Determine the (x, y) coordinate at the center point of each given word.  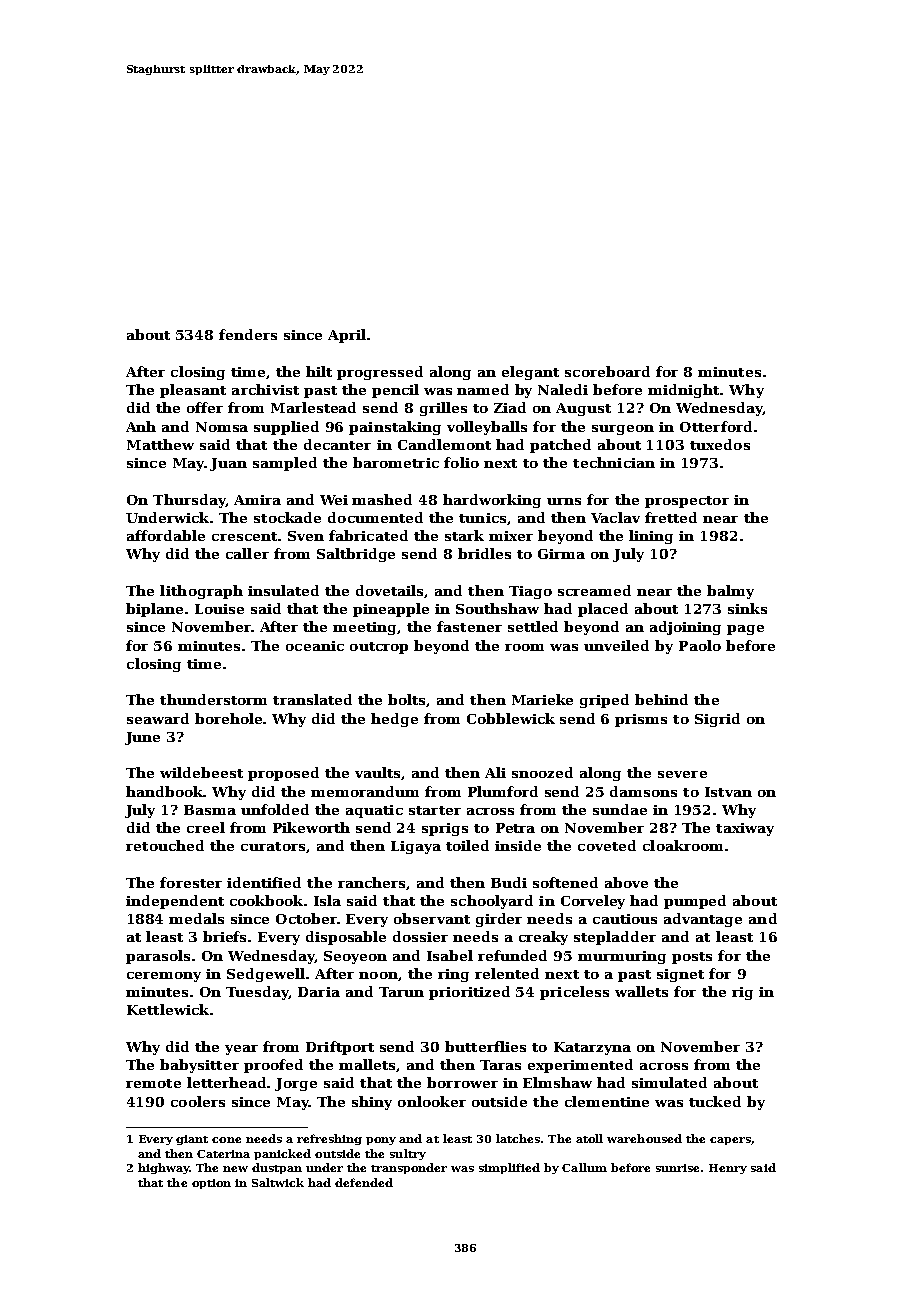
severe (682, 774)
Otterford (716, 426)
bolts (407, 700)
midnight (684, 391)
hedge (394, 720)
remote (153, 1083)
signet (680, 975)
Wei (334, 500)
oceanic (315, 646)
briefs (226, 936)
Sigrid (717, 720)
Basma (210, 810)
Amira (257, 500)
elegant (530, 373)
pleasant (193, 391)
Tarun (401, 992)
